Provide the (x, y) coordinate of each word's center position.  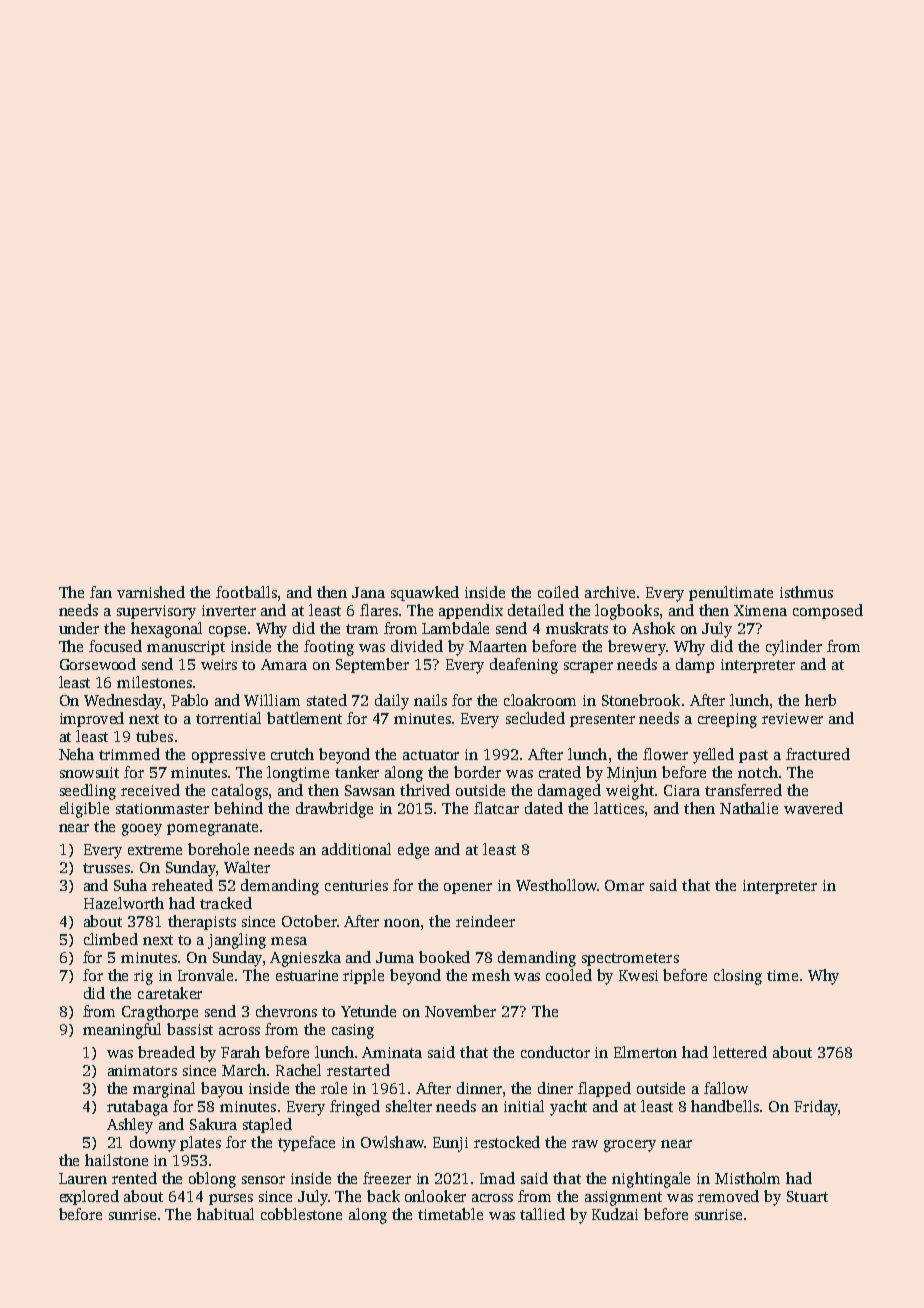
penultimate (731, 593)
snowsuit (89, 772)
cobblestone (301, 1214)
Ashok (653, 628)
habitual (225, 1214)
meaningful (122, 1031)
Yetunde (368, 1011)
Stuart (807, 1196)
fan (101, 592)
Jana (368, 592)
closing (738, 977)
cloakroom (540, 700)
